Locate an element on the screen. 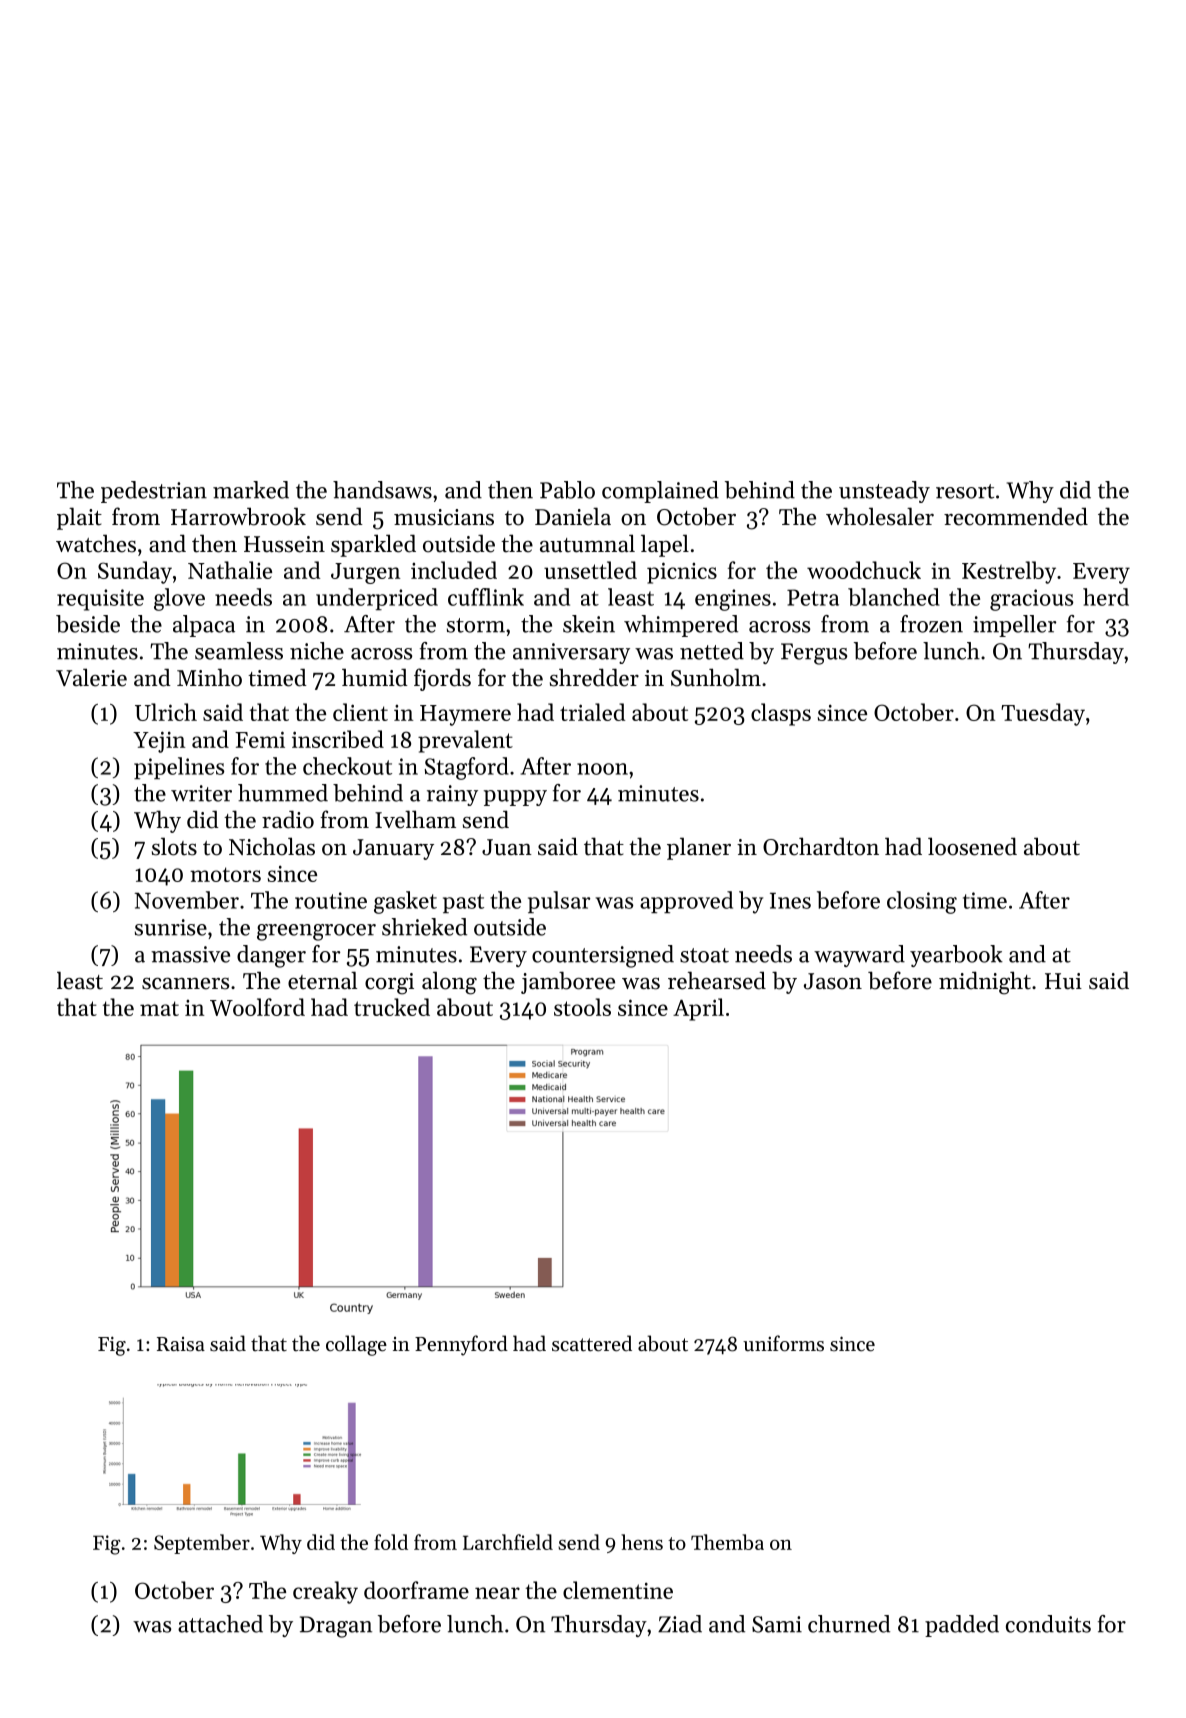 This screenshot has height=1718, width=1186. uniforms is located at coordinates (783, 1343).
